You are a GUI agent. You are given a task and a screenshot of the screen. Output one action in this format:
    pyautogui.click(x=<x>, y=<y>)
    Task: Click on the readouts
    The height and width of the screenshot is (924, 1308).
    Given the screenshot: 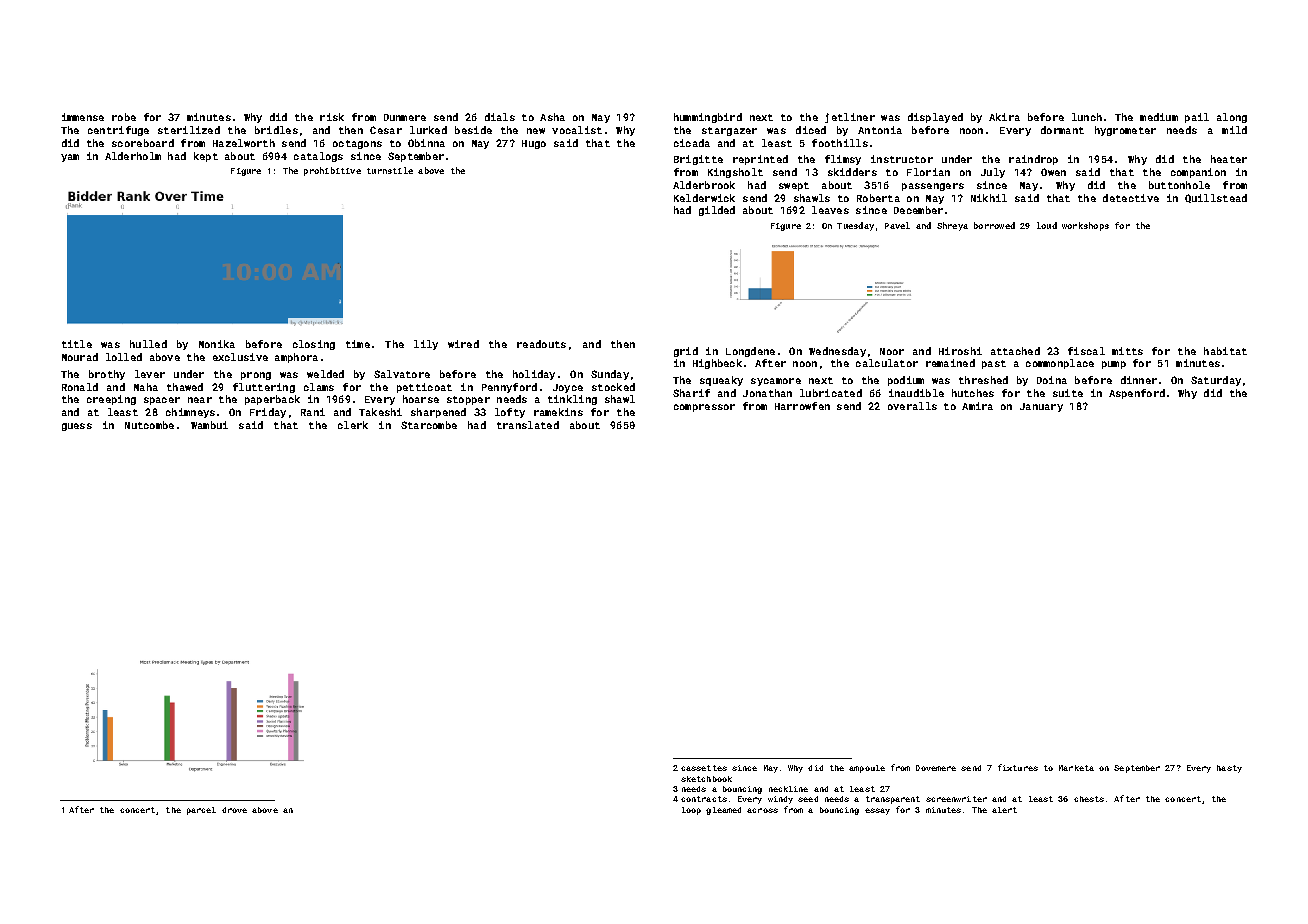 What is the action you would take?
    pyautogui.click(x=541, y=344)
